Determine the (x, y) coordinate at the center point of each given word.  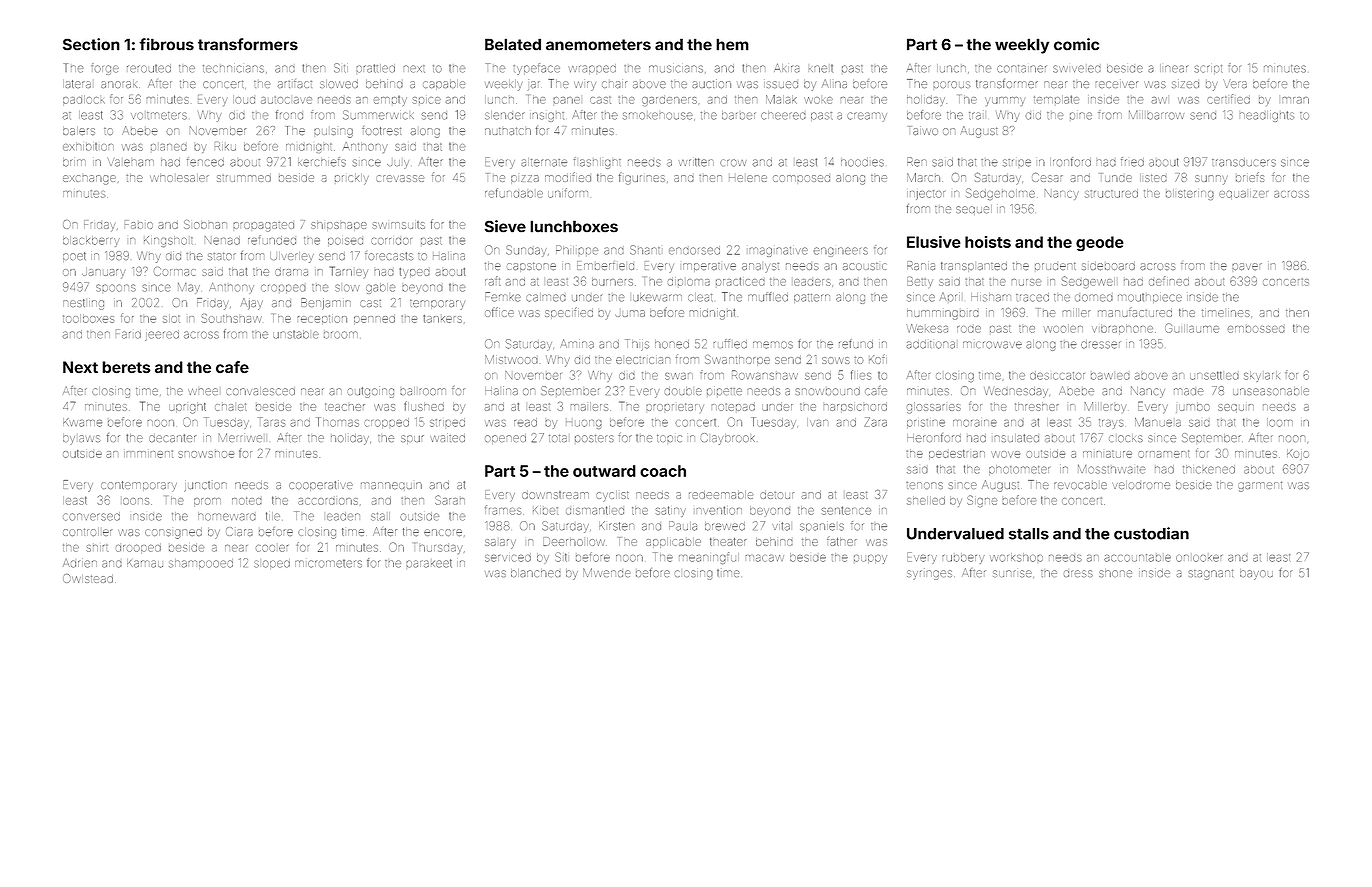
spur (412, 439)
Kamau (145, 563)
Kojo (1298, 454)
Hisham (991, 297)
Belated (513, 44)
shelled (926, 500)
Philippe (577, 250)
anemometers (598, 45)
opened (505, 439)
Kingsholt (168, 242)
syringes (929, 575)
